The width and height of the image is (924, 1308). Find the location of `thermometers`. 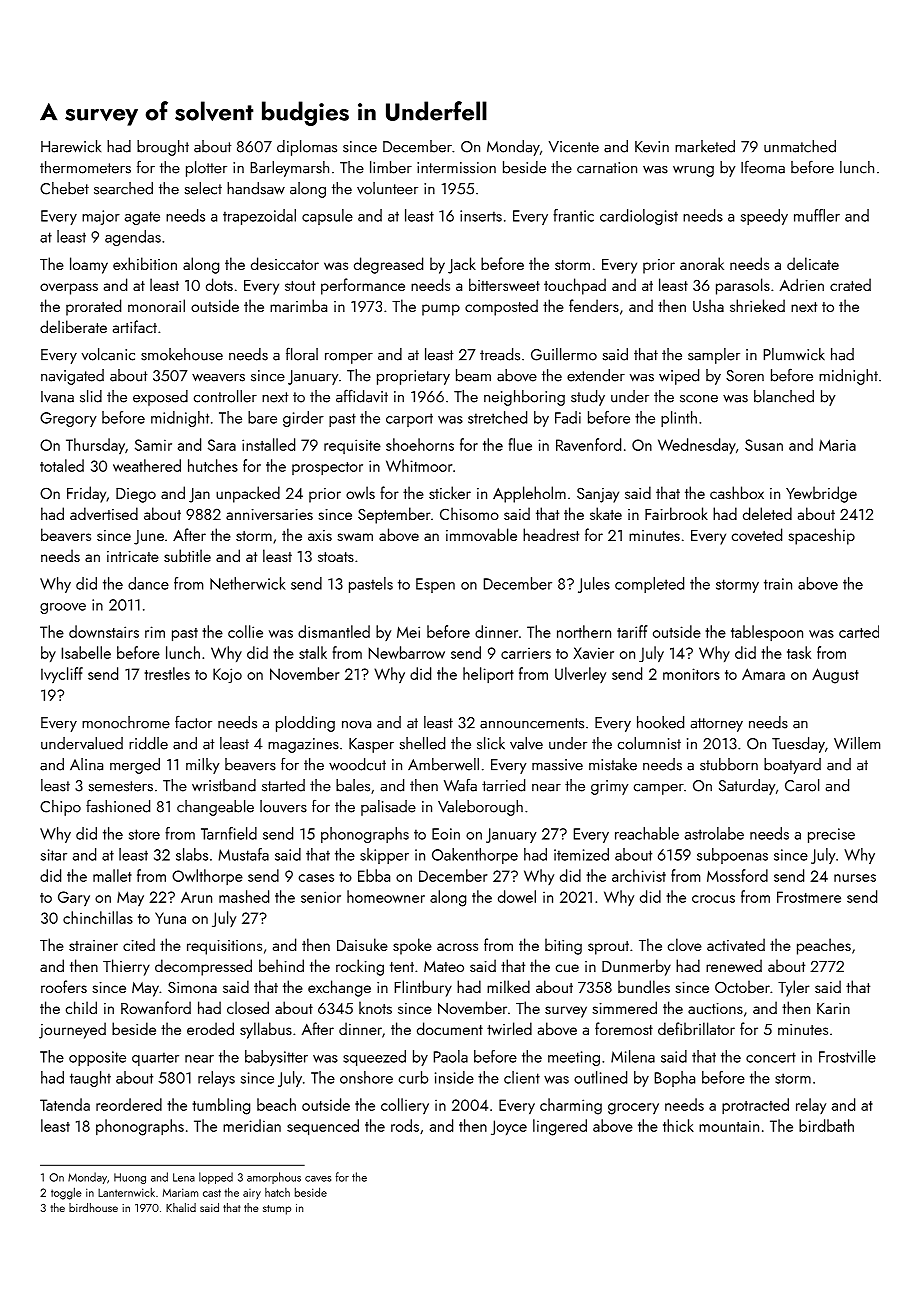

thermometers is located at coordinates (85, 167).
